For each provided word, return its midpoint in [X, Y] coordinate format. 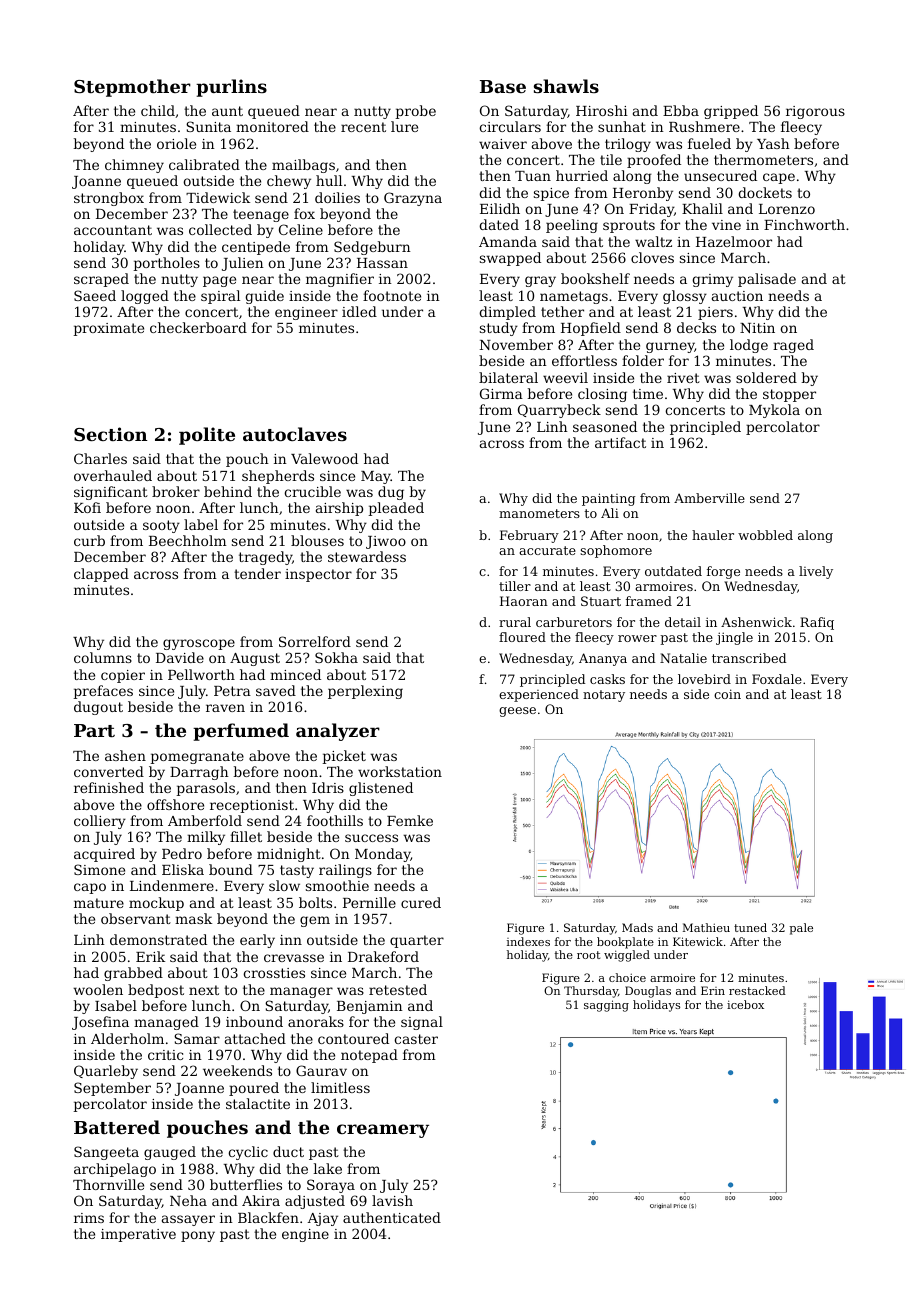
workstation [400, 771]
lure [404, 126]
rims [89, 1218]
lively [816, 572]
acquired [104, 855]
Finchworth [804, 224]
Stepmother [132, 88]
